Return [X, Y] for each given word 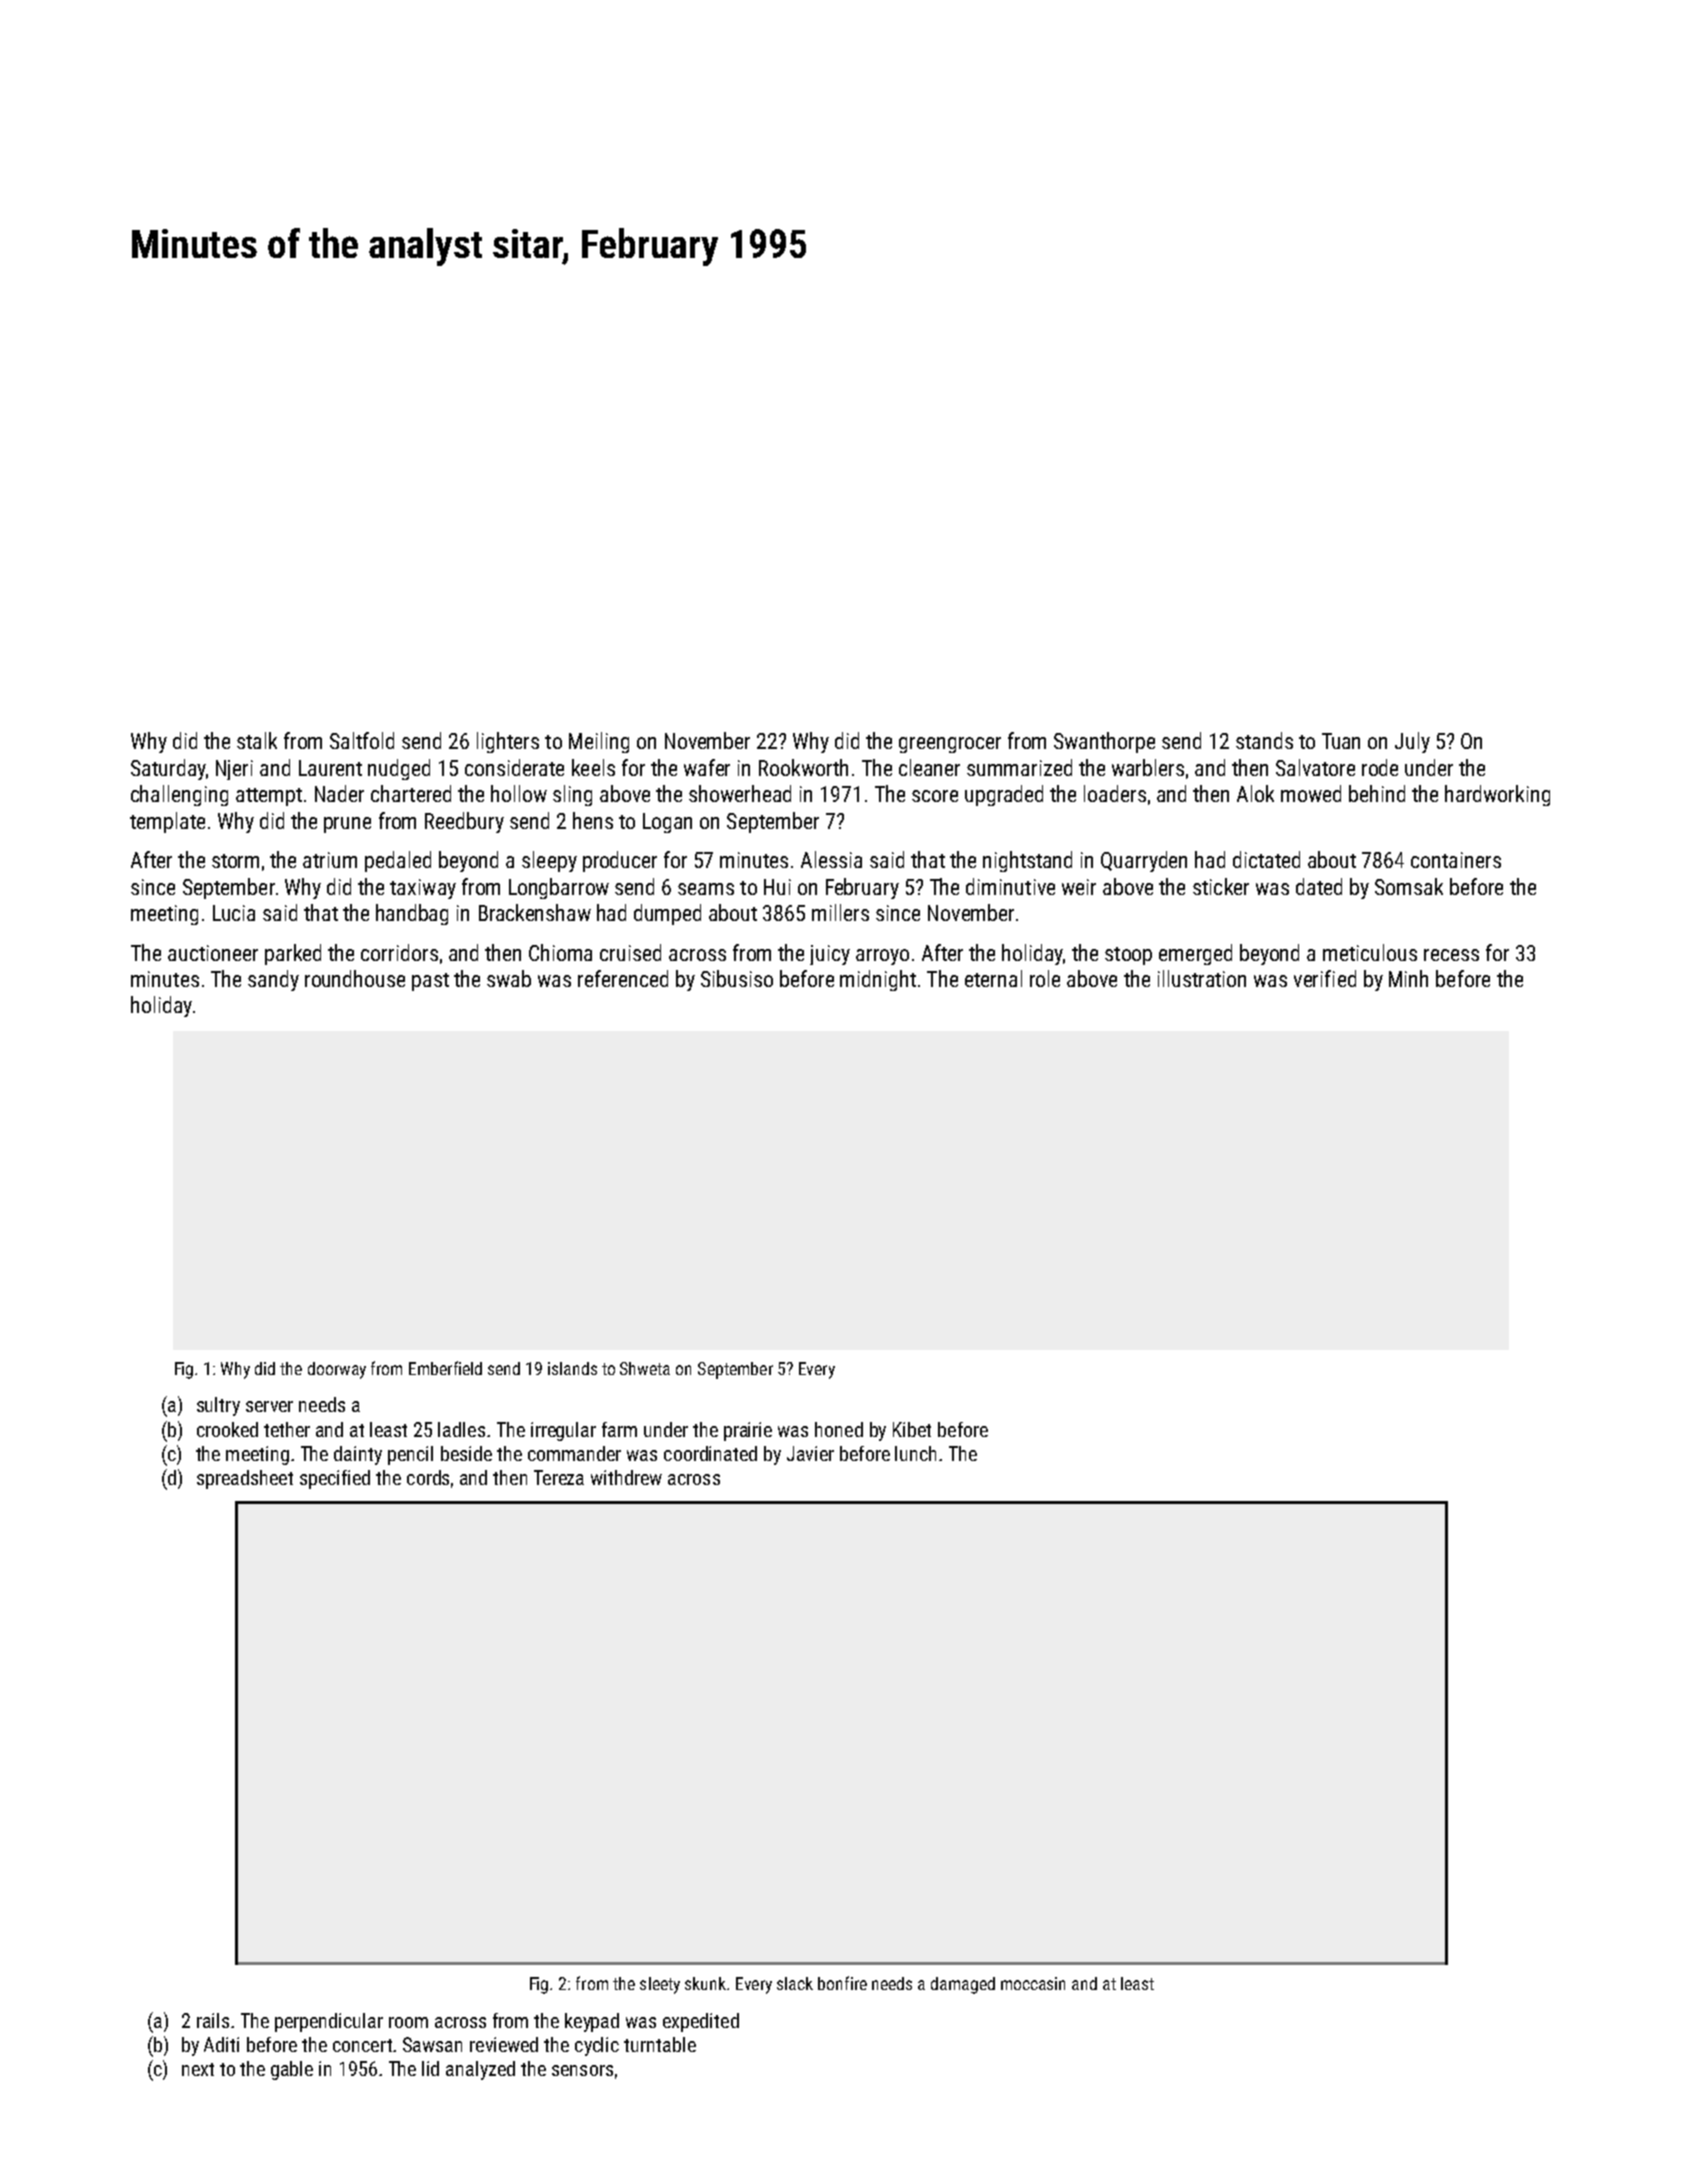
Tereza [559, 1477]
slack [795, 1983]
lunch [915, 1453]
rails [213, 2020]
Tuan [1341, 741]
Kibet [912, 1429]
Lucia [234, 913]
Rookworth [803, 767]
